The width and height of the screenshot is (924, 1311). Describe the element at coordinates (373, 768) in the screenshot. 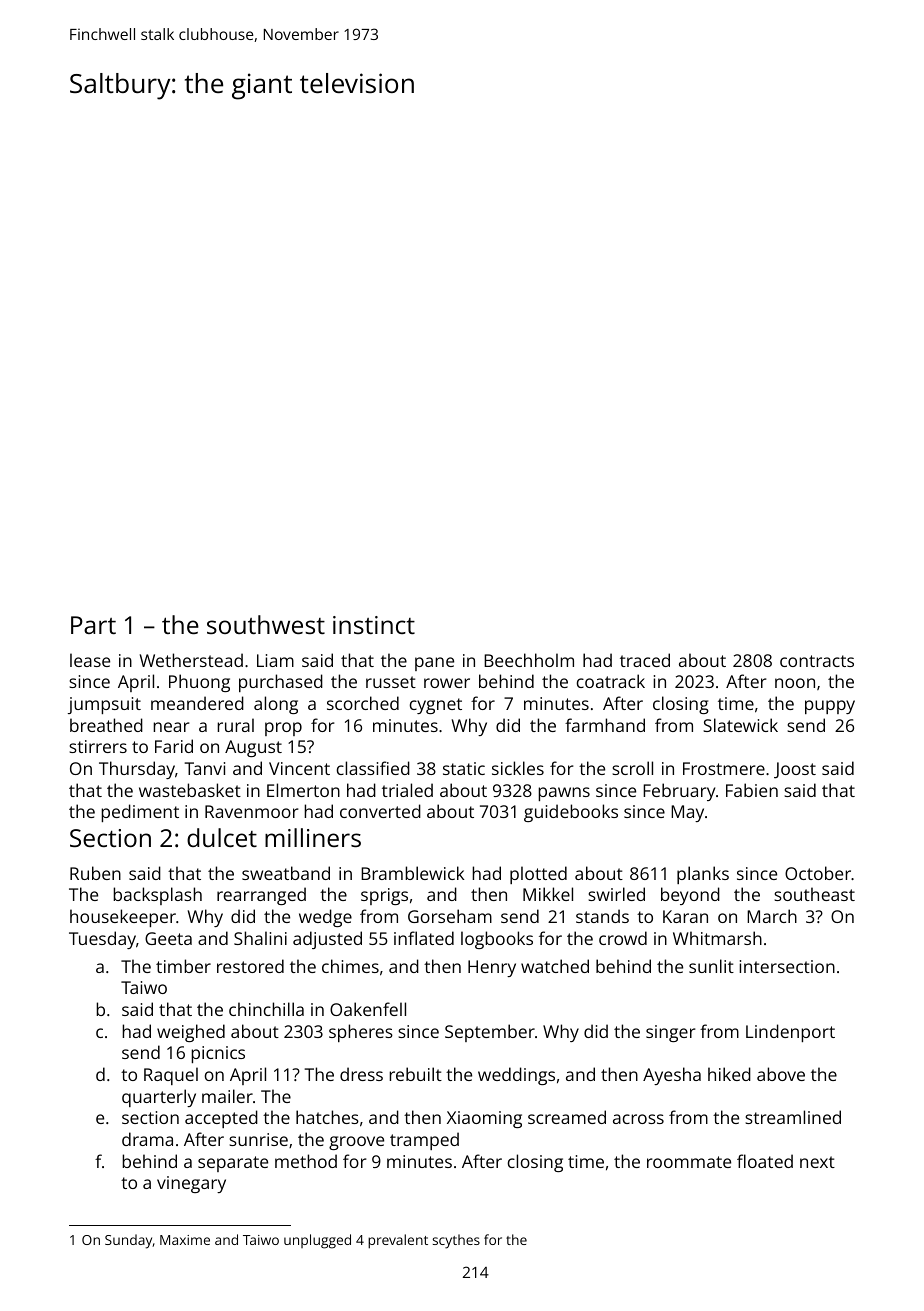

I see `classified` at that location.
